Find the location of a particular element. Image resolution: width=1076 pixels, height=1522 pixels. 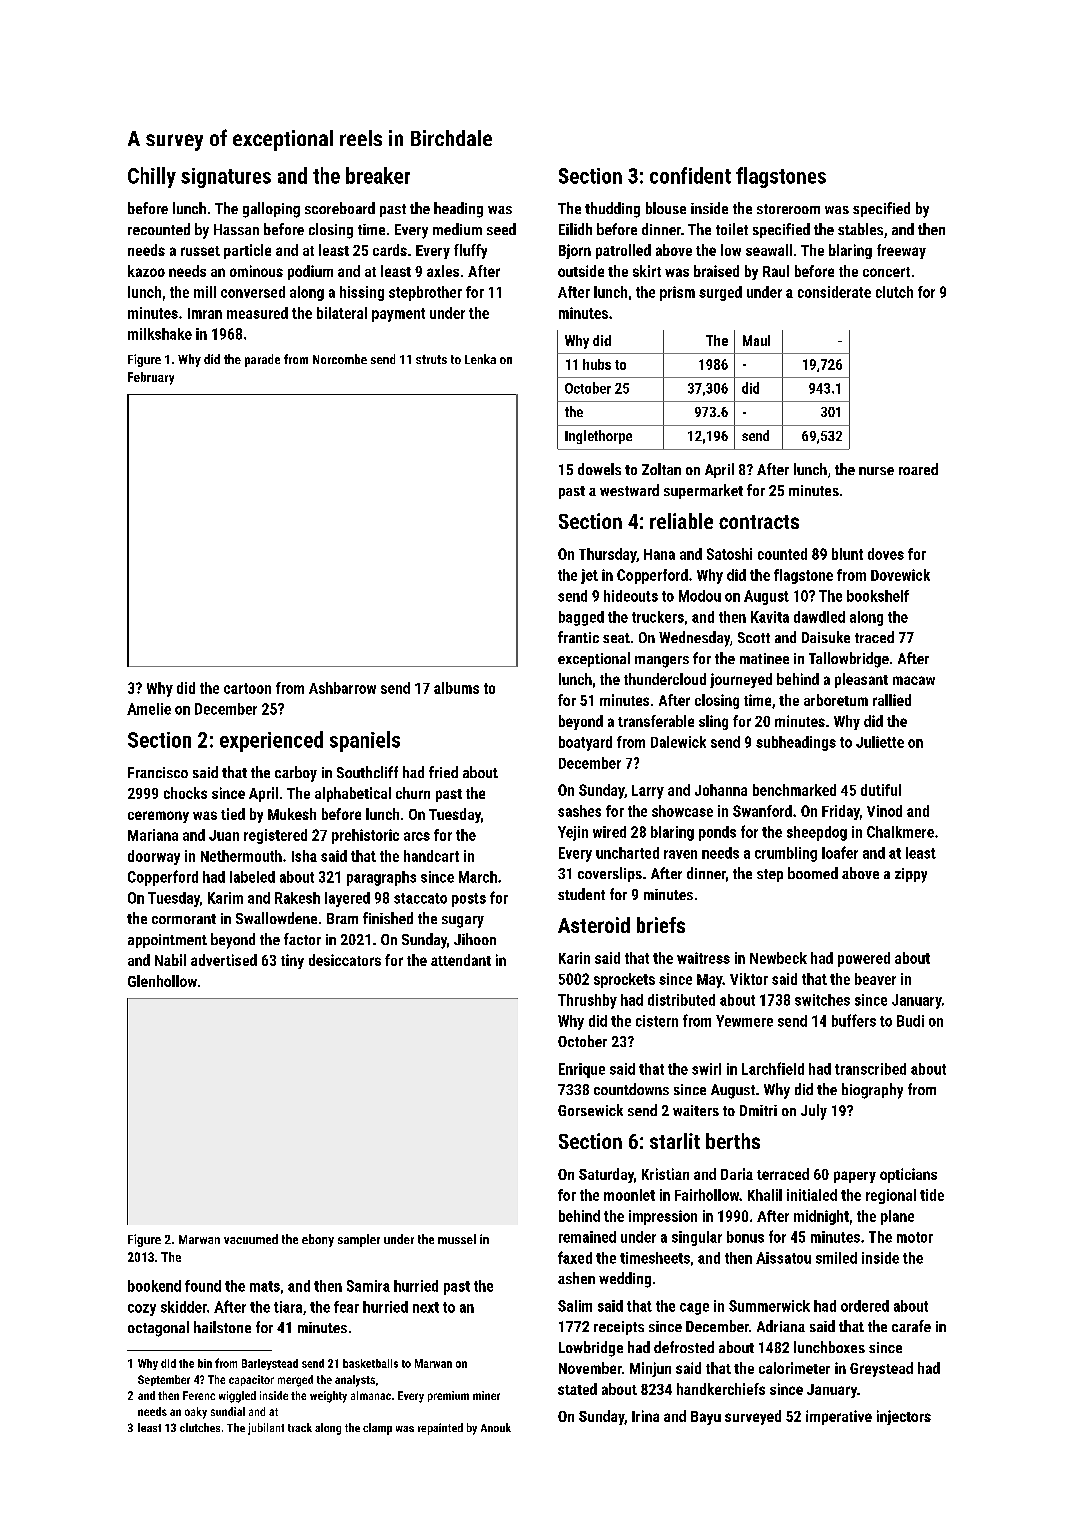

seed is located at coordinates (501, 229).
